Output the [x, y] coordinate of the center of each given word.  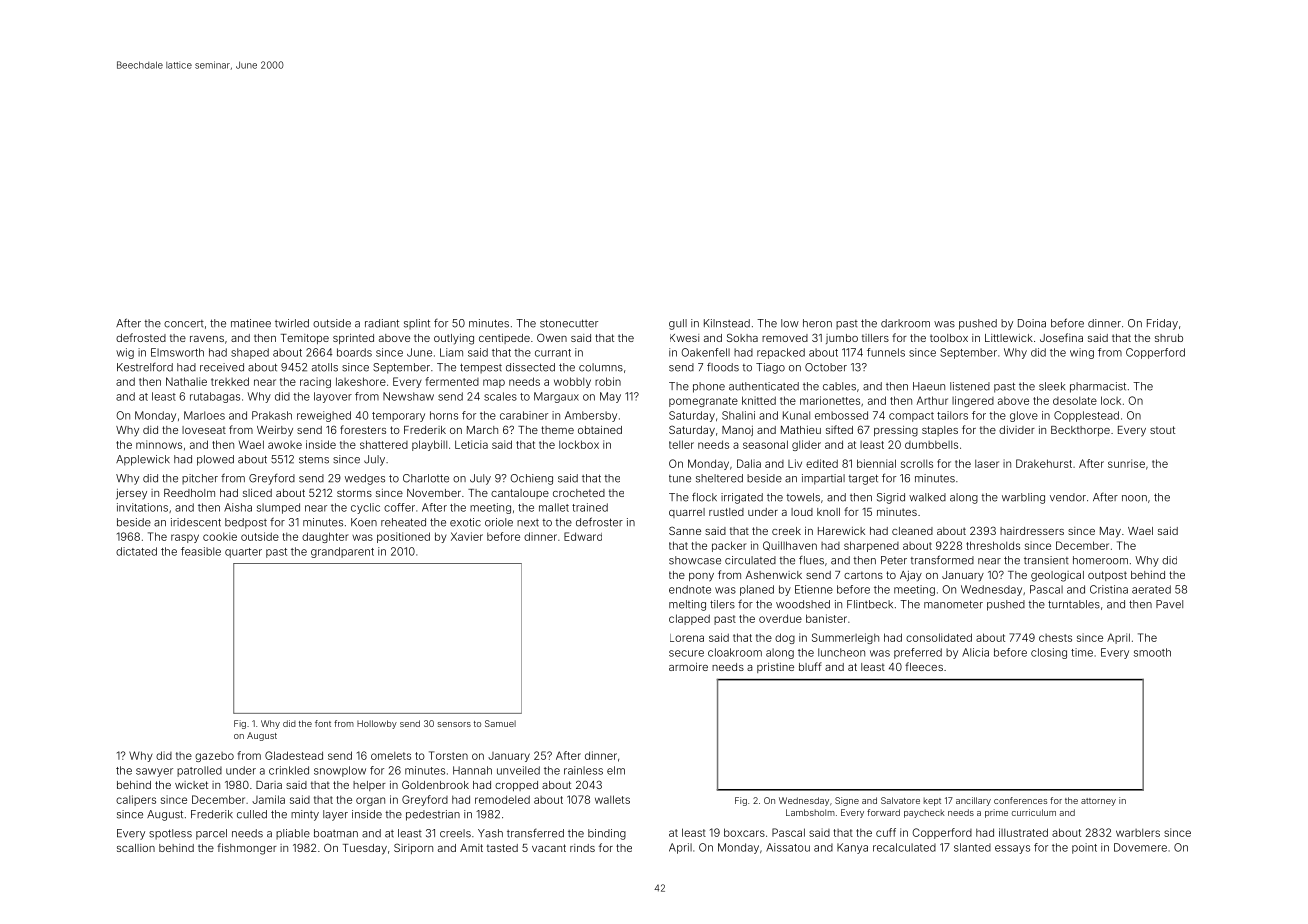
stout [1162, 430]
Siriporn [413, 848]
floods [723, 367]
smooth [1152, 652]
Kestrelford [145, 367]
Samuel [500, 723]
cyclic [365, 508]
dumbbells [931, 445]
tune [680, 479]
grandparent [342, 552]
